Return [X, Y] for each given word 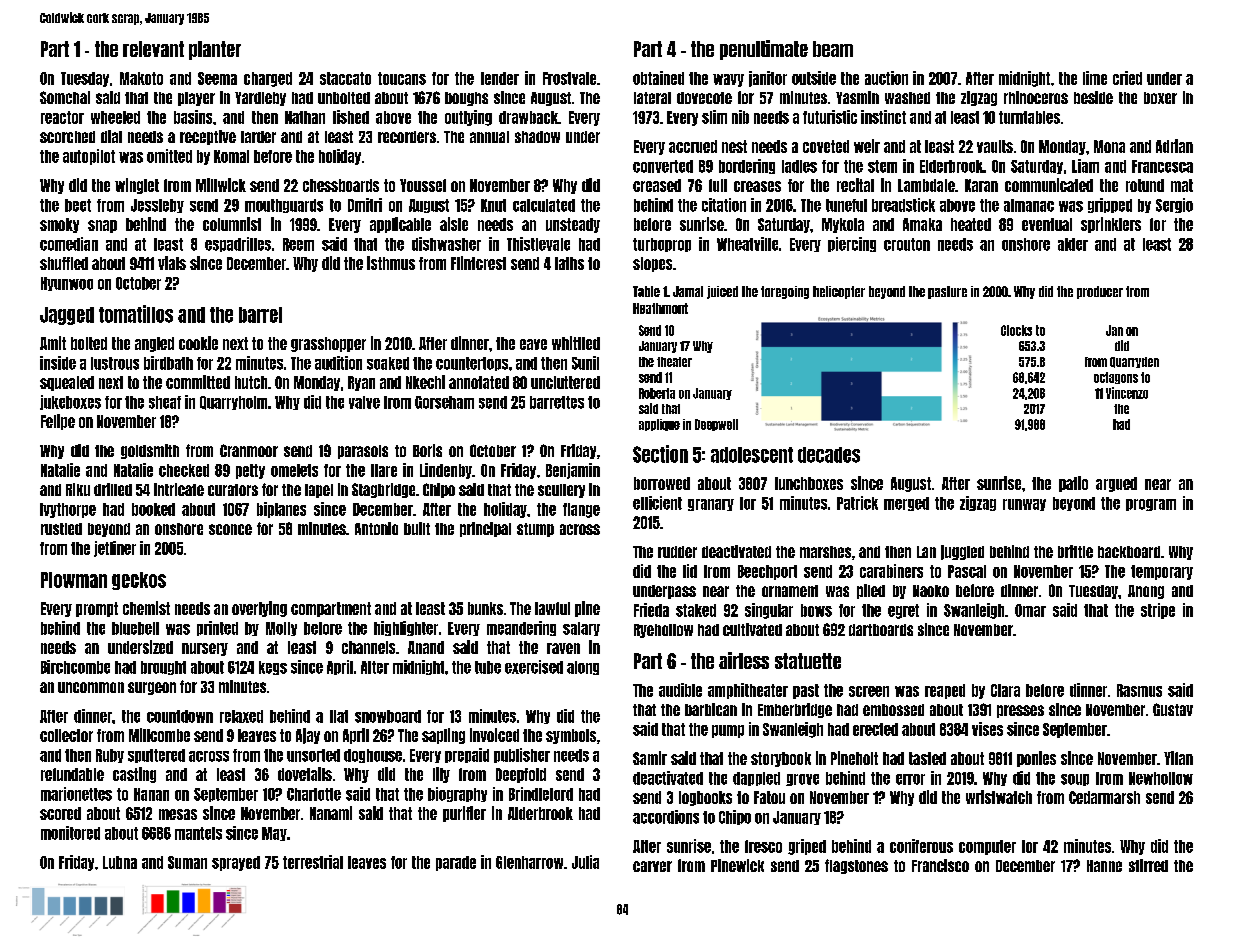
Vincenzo [1127, 393]
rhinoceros [1036, 97]
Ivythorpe [68, 510]
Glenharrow [529, 862]
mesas [178, 814]
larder [258, 137]
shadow [537, 137]
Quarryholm [233, 403]
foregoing [785, 292]
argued [1116, 484]
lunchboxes [809, 483]
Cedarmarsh [1104, 797]
